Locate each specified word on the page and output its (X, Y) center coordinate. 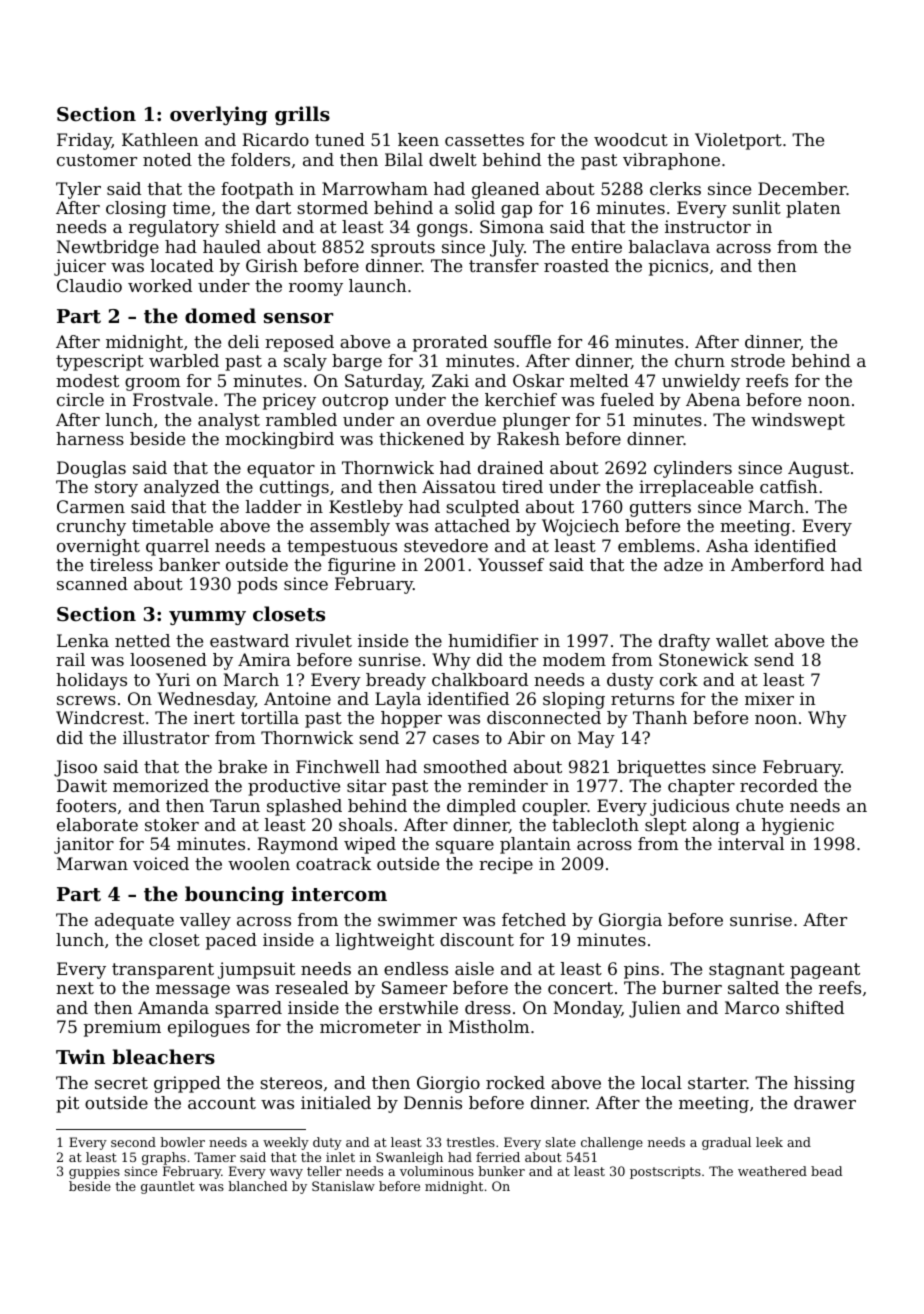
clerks (675, 188)
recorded (779, 785)
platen (813, 209)
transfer (504, 265)
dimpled (481, 807)
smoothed (465, 766)
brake (242, 766)
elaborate (97, 824)
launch (378, 285)
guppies (94, 1172)
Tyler (78, 190)
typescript (100, 362)
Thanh (660, 717)
